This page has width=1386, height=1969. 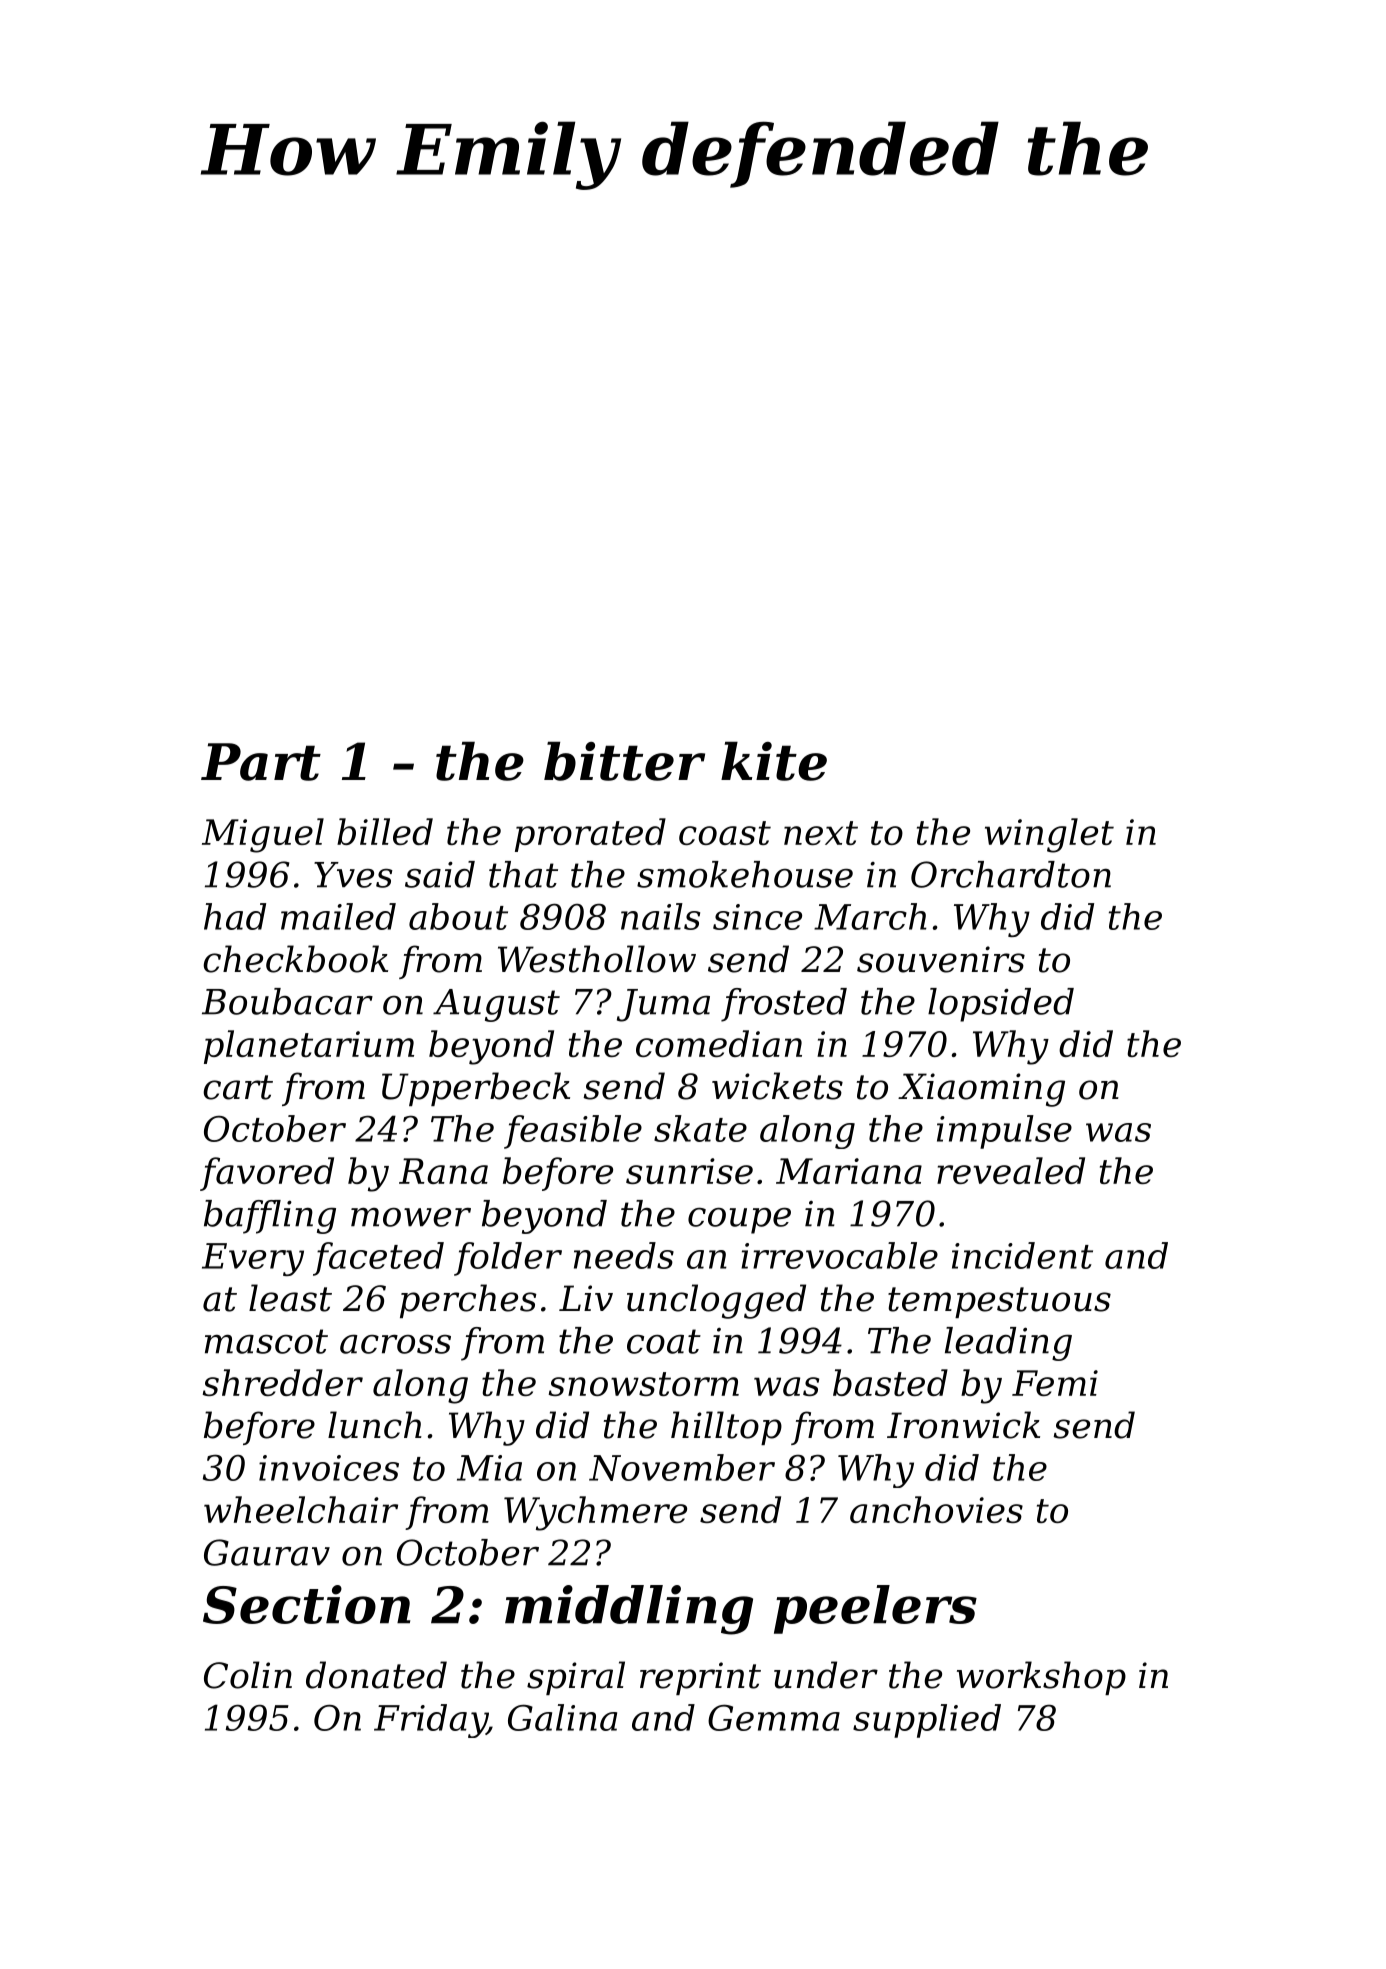 What do you see at coordinates (719, 1043) in the page?
I see `comedian` at bounding box center [719, 1043].
